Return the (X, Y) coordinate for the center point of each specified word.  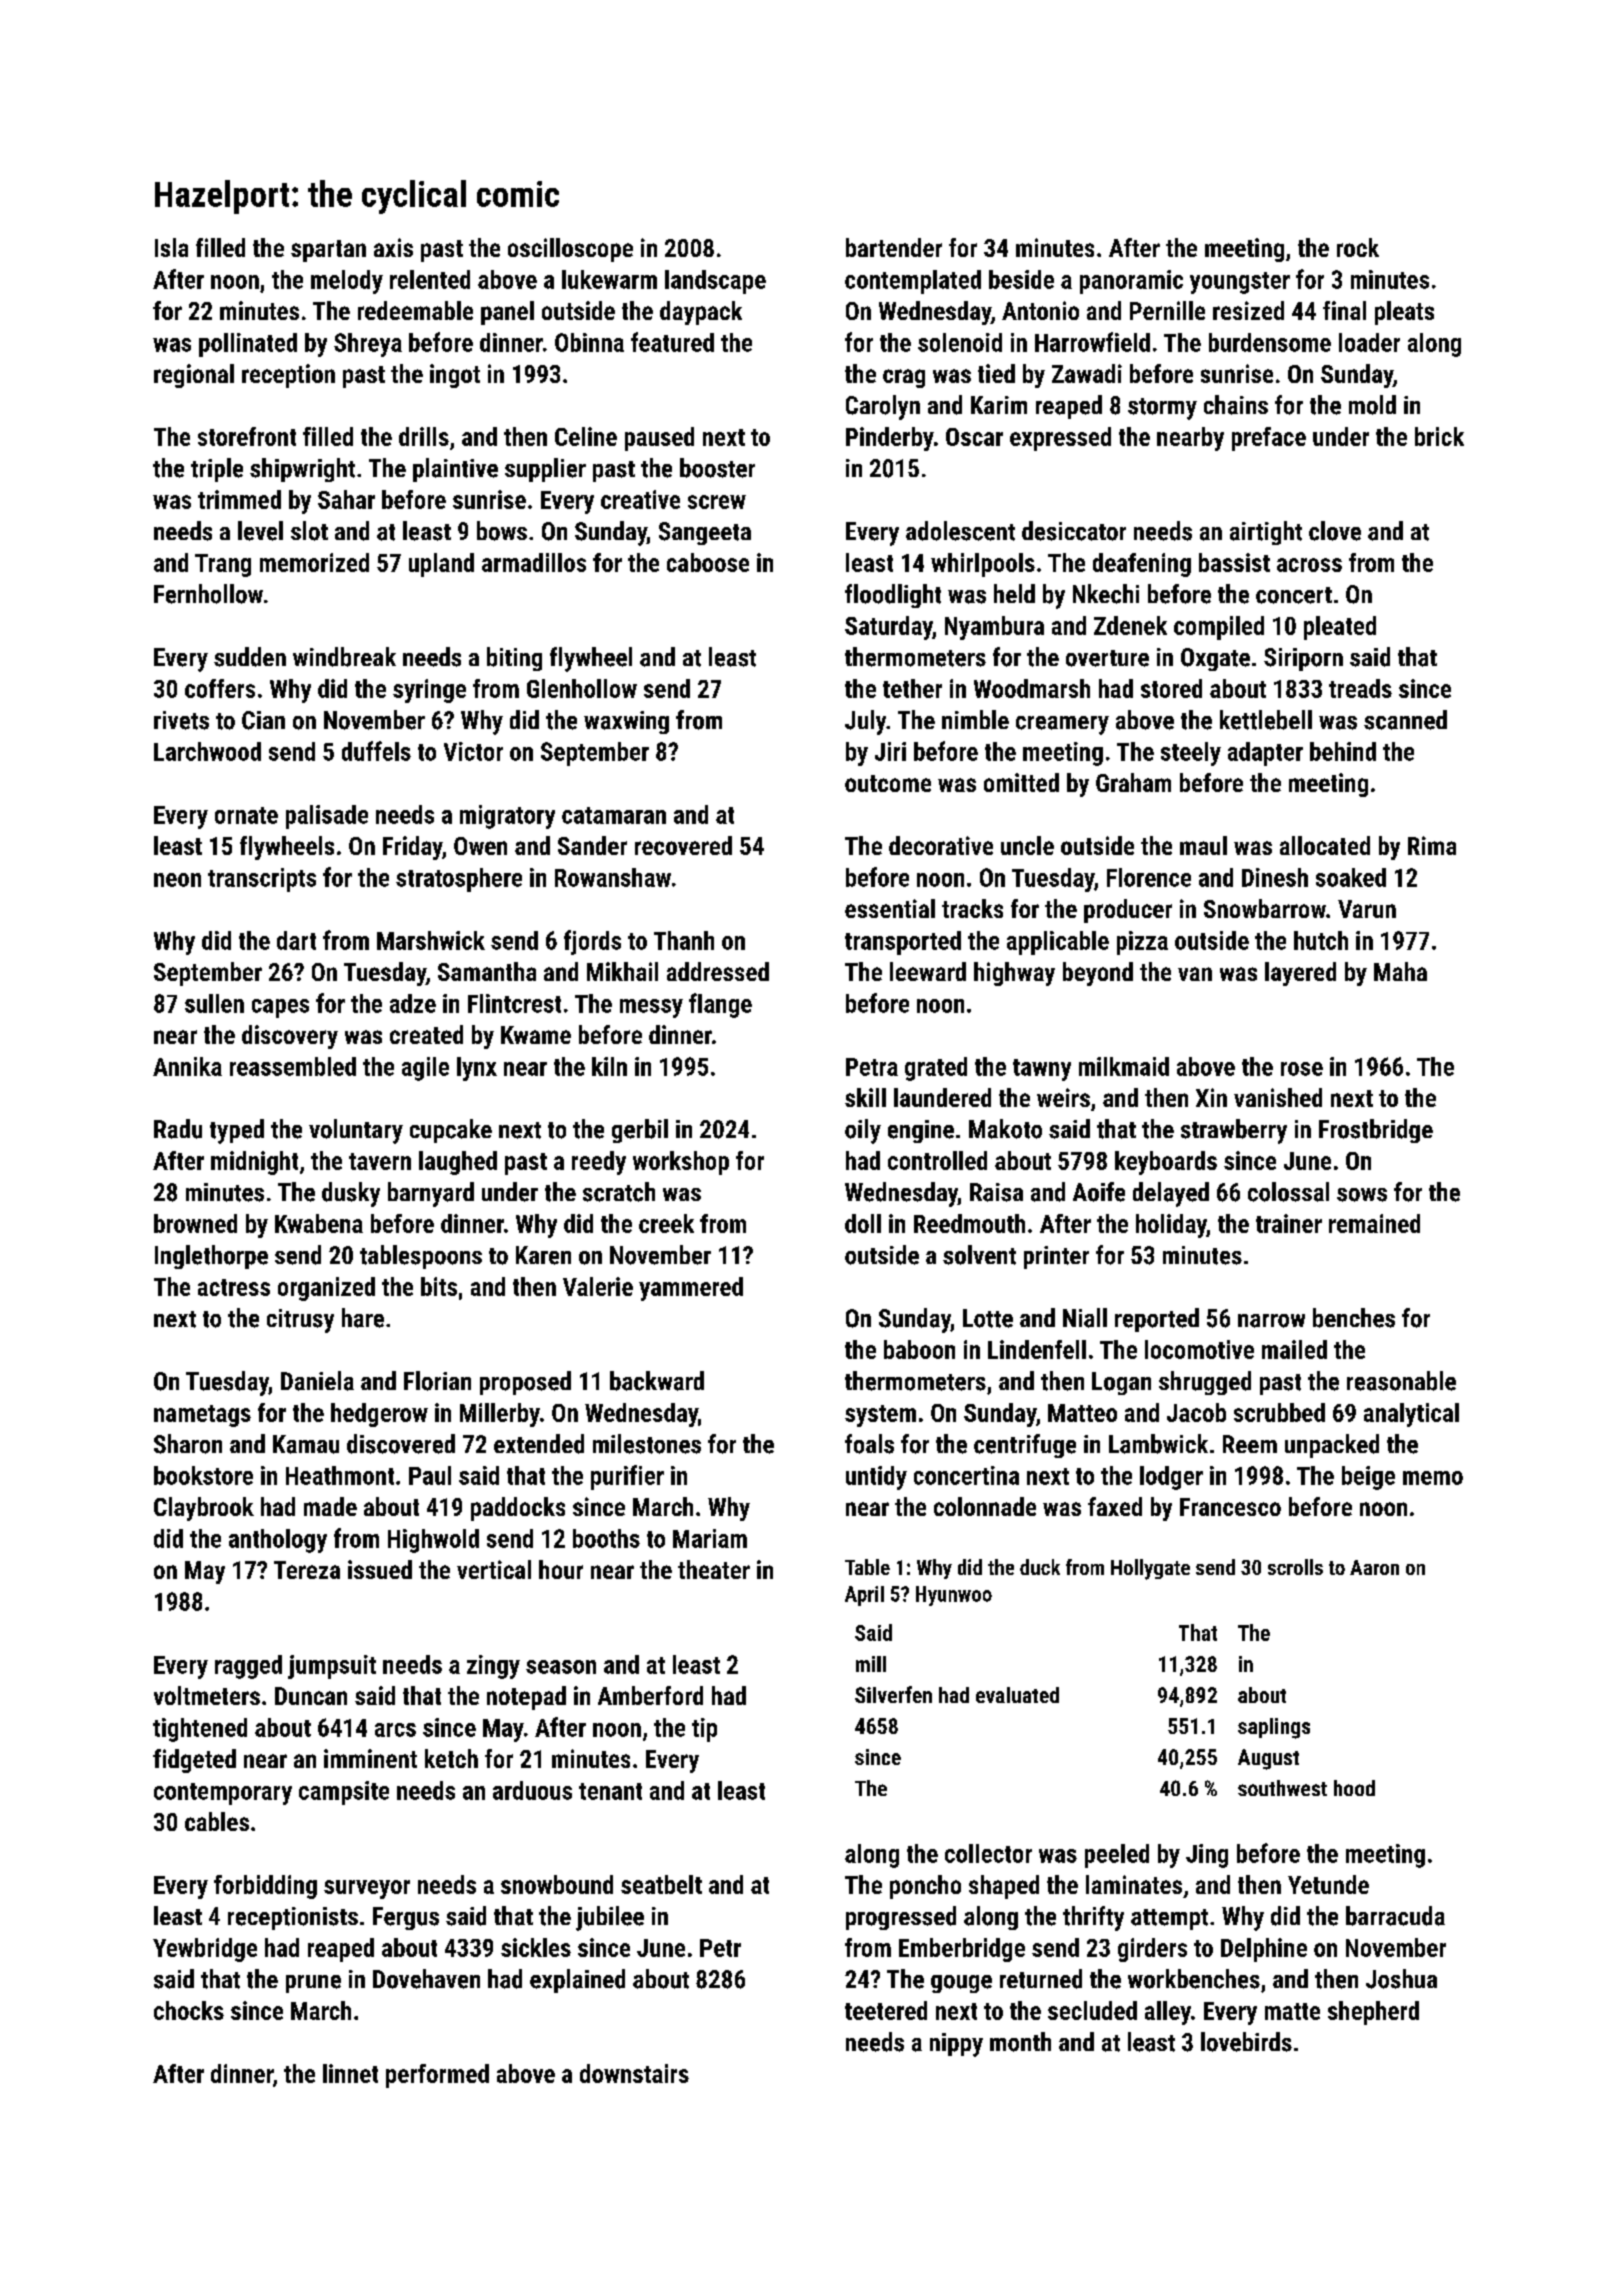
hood (1354, 1788)
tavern (380, 1161)
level (260, 531)
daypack (701, 313)
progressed (901, 1918)
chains (1236, 405)
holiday (1171, 1226)
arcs (395, 1730)
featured (672, 342)
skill (865, 1097)
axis (393, 247)
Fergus (406, 1918)
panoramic (1131, 282)
